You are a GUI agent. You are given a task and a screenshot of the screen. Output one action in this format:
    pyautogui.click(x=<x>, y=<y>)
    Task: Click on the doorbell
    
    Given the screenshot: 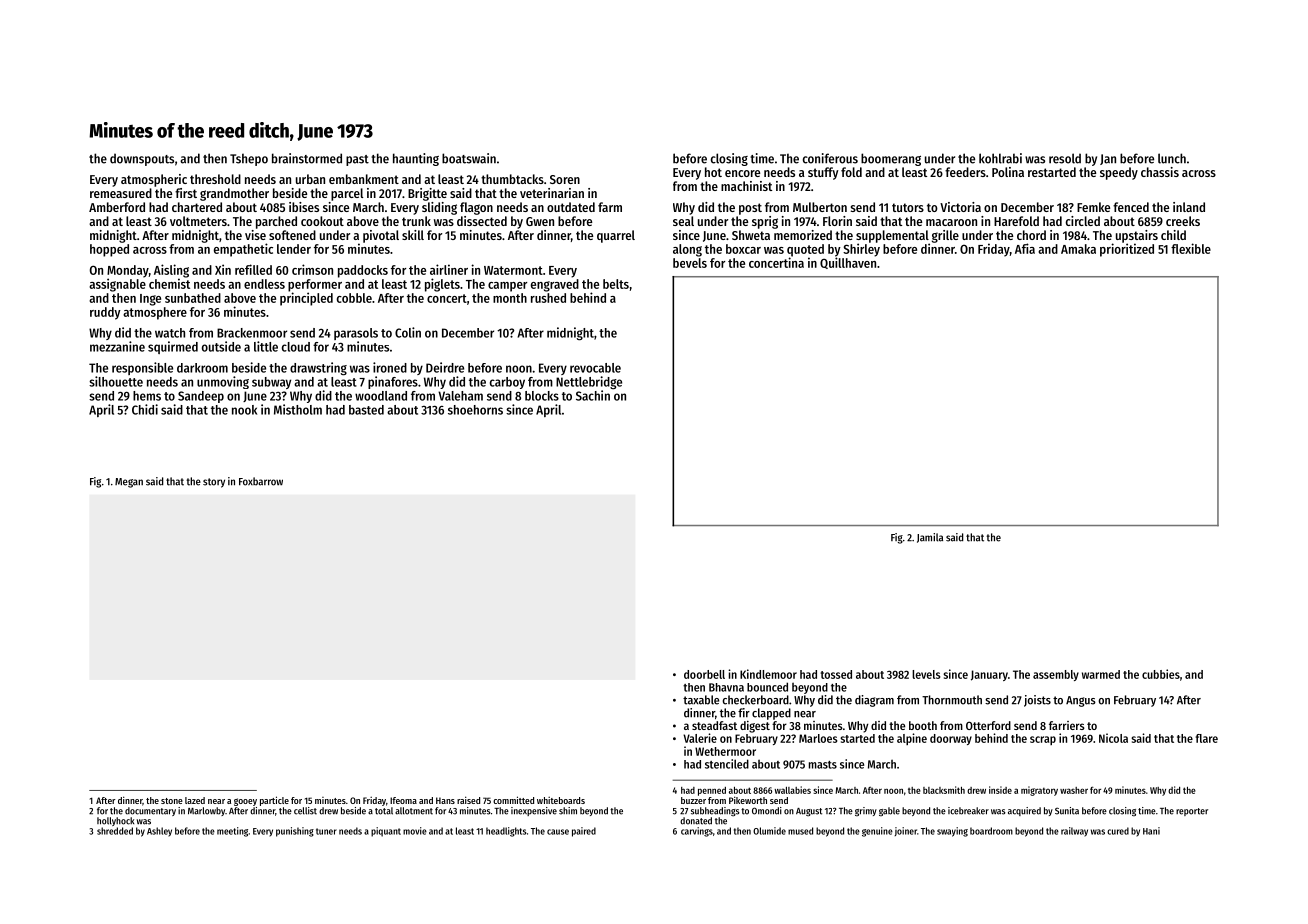 What is the action you would take?
    pyautogui.click(x=704, y=674)
